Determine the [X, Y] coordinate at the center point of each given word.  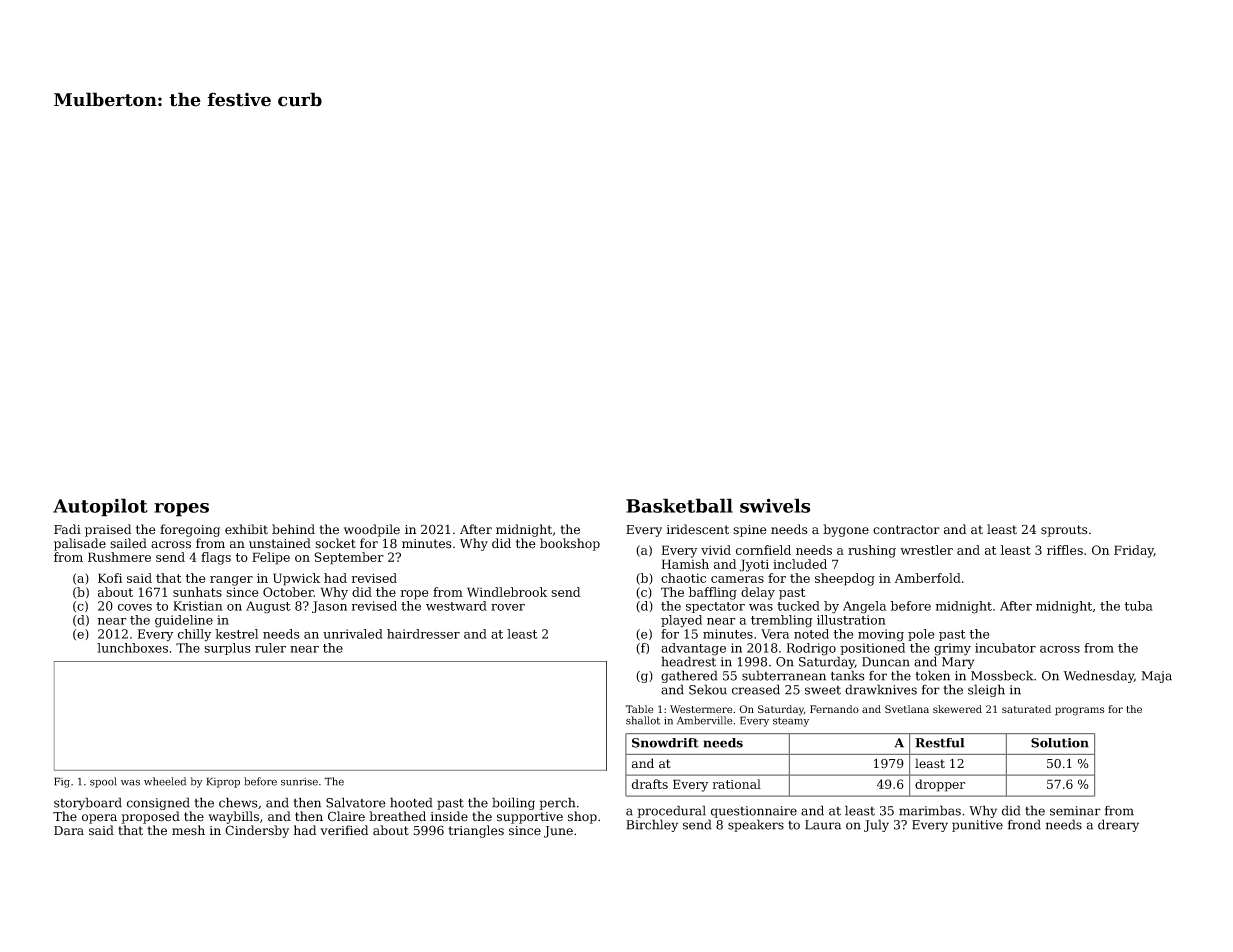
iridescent [698, 529]
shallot [643, 720]
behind [293, 529]
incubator [1005, 648]
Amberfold [928, 578]
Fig [62, 782]
